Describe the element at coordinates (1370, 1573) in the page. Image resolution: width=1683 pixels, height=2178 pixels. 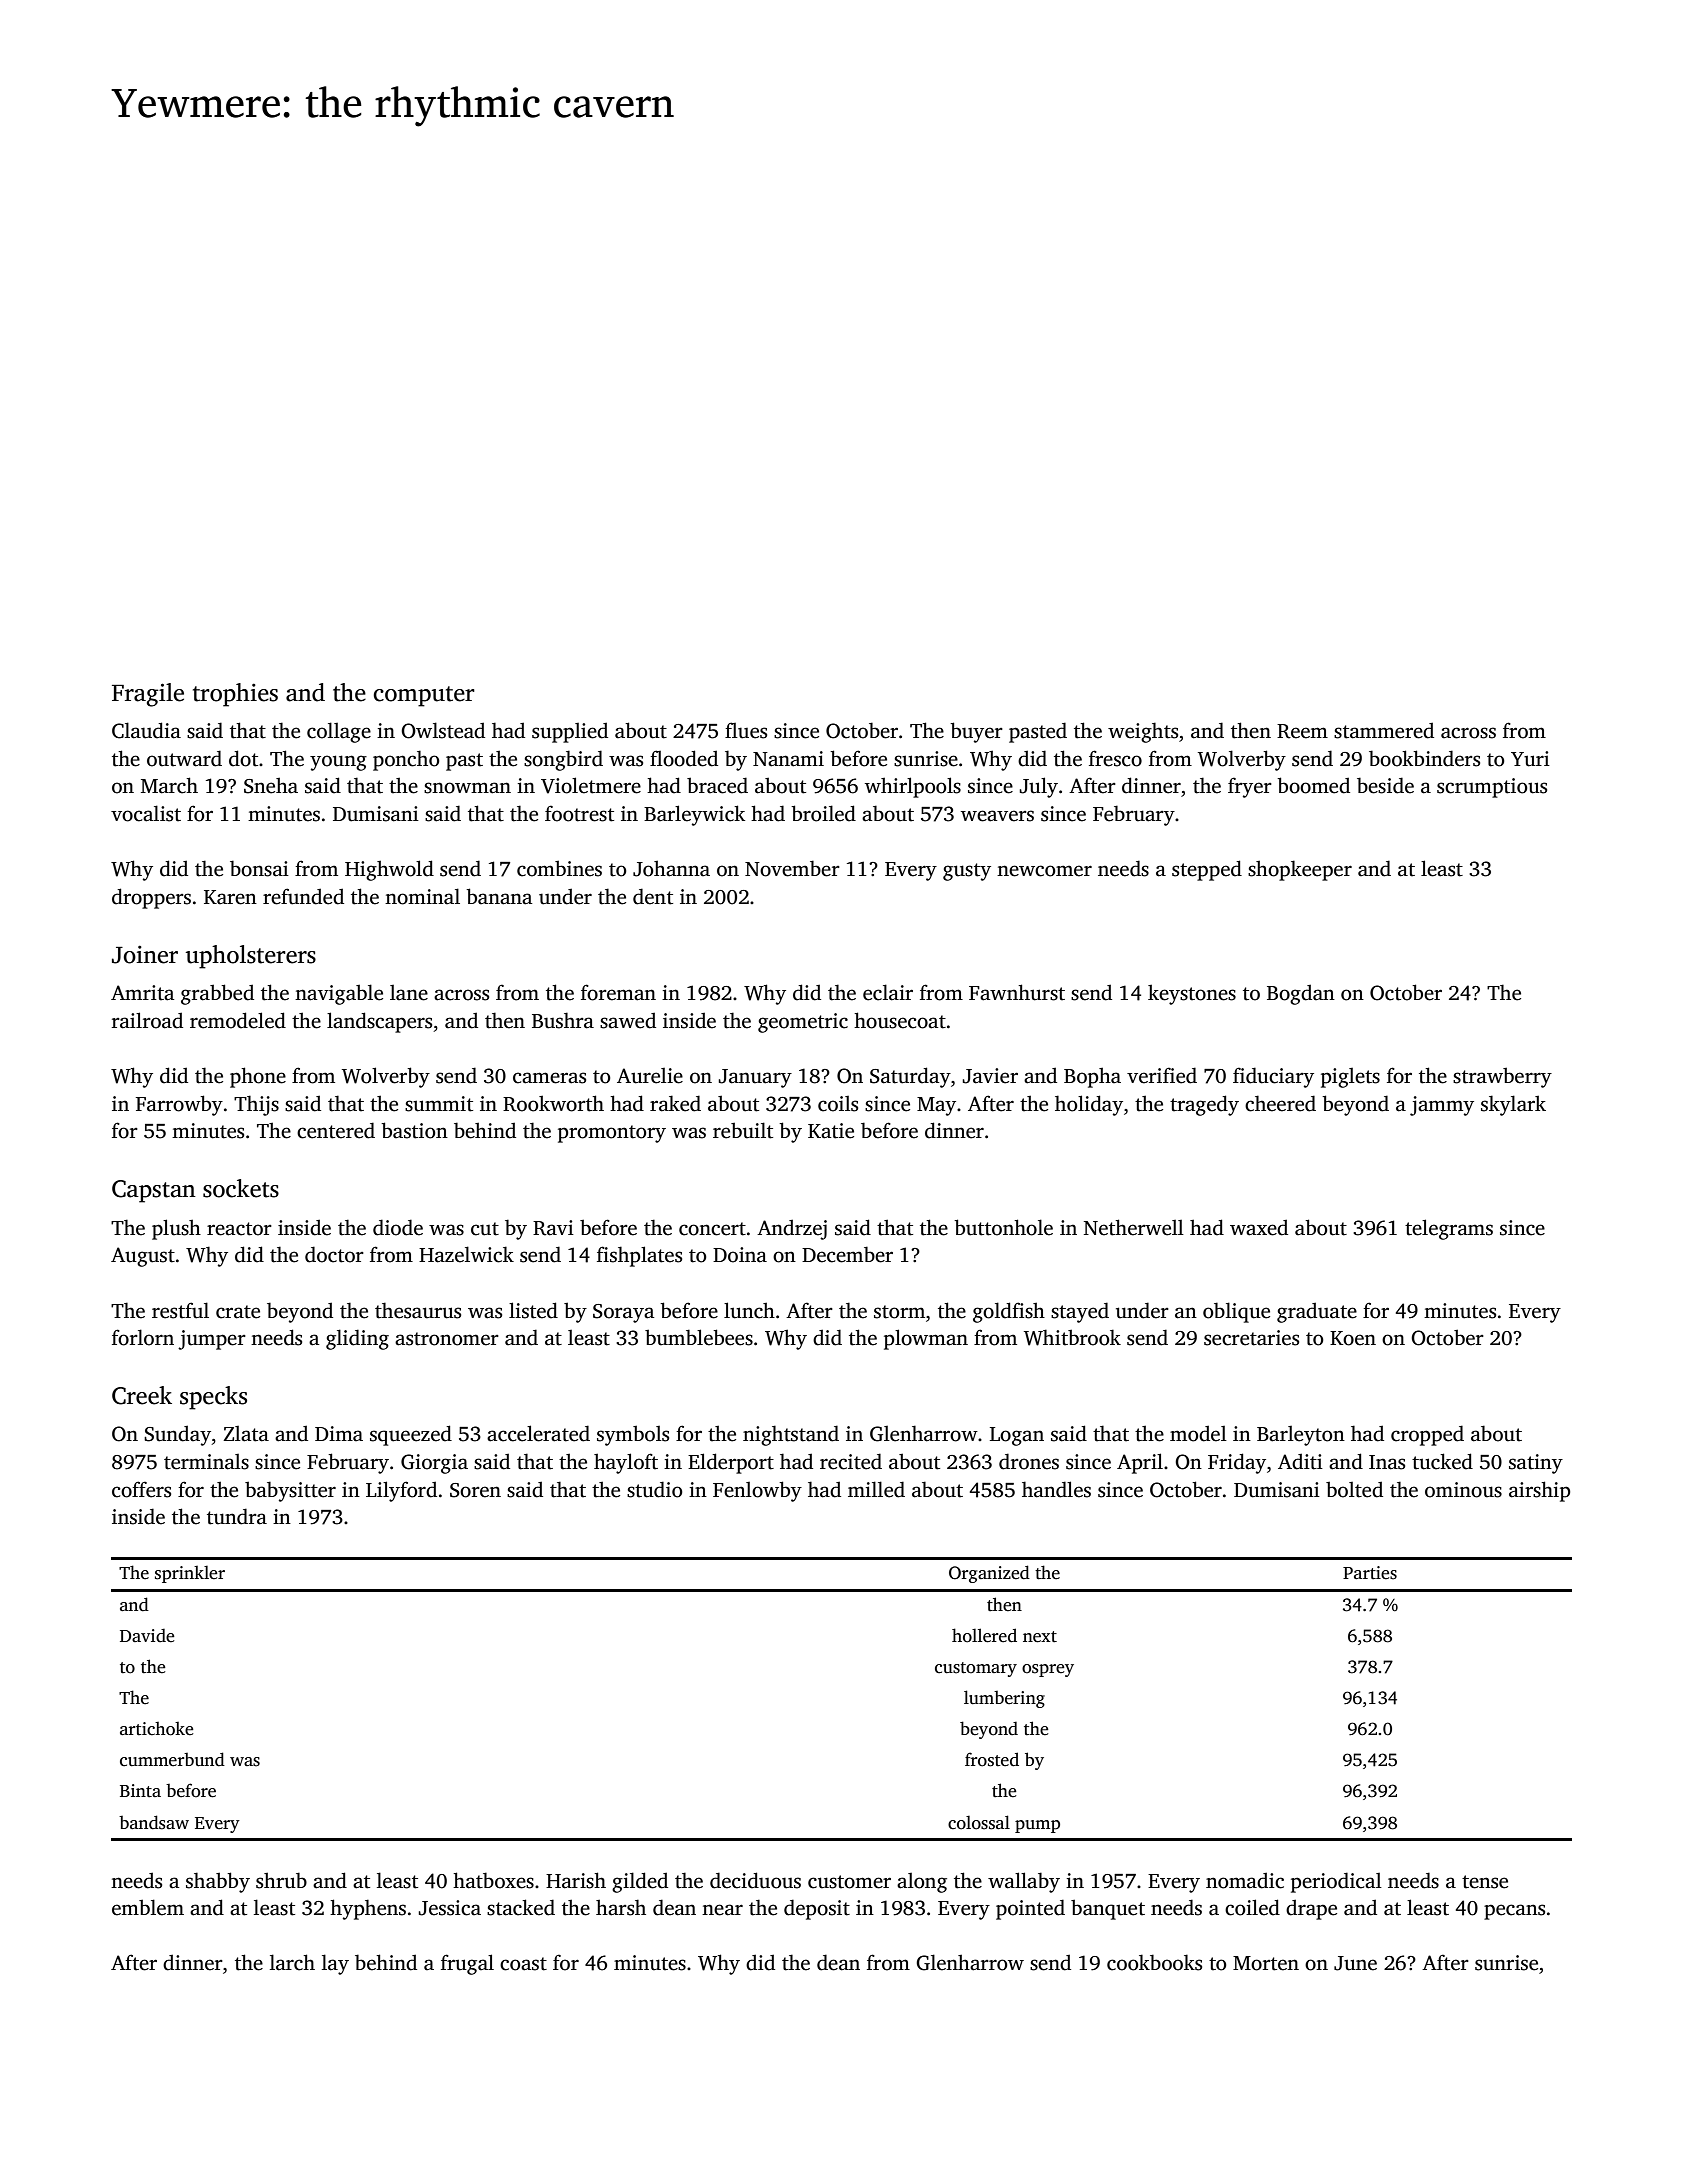
I see `Parties` at that location.
